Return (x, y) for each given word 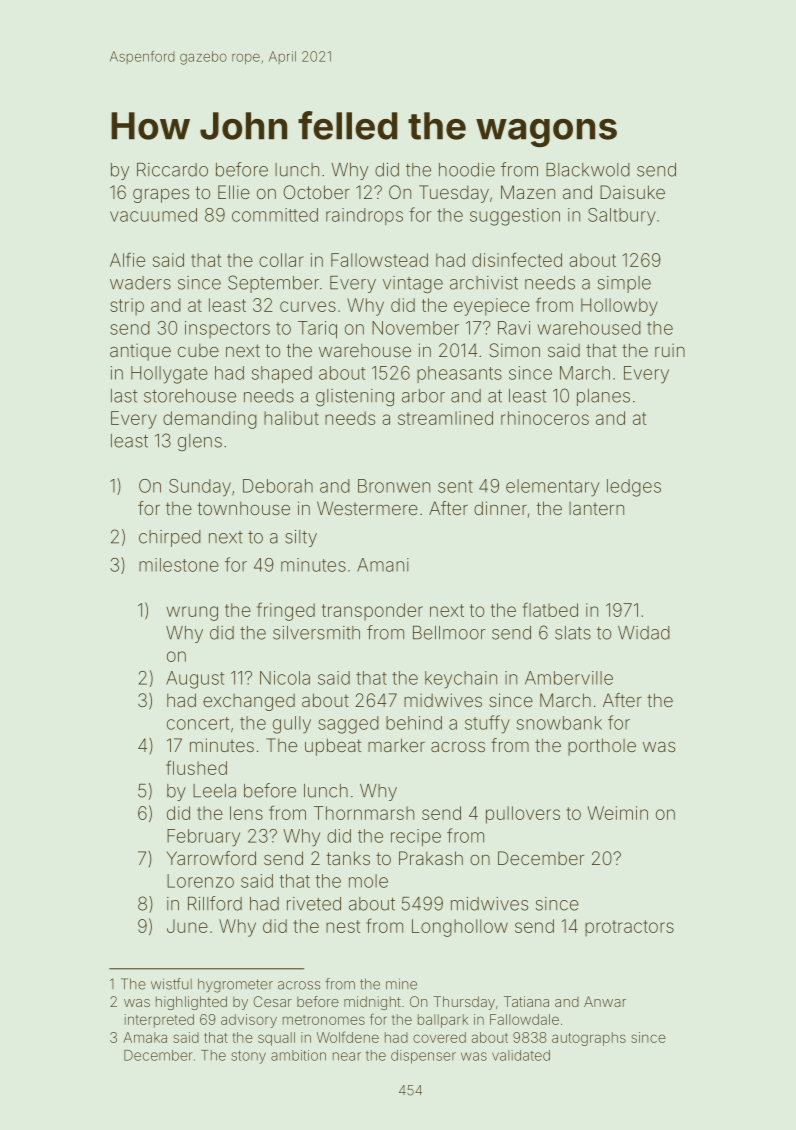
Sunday (200, 488)
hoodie (467, 170)
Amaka (145, 1037)
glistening (355, 397)
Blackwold (588, 170)
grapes (161, 196)
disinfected (517, 259)
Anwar (605, 1001)
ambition (298, 1055)
